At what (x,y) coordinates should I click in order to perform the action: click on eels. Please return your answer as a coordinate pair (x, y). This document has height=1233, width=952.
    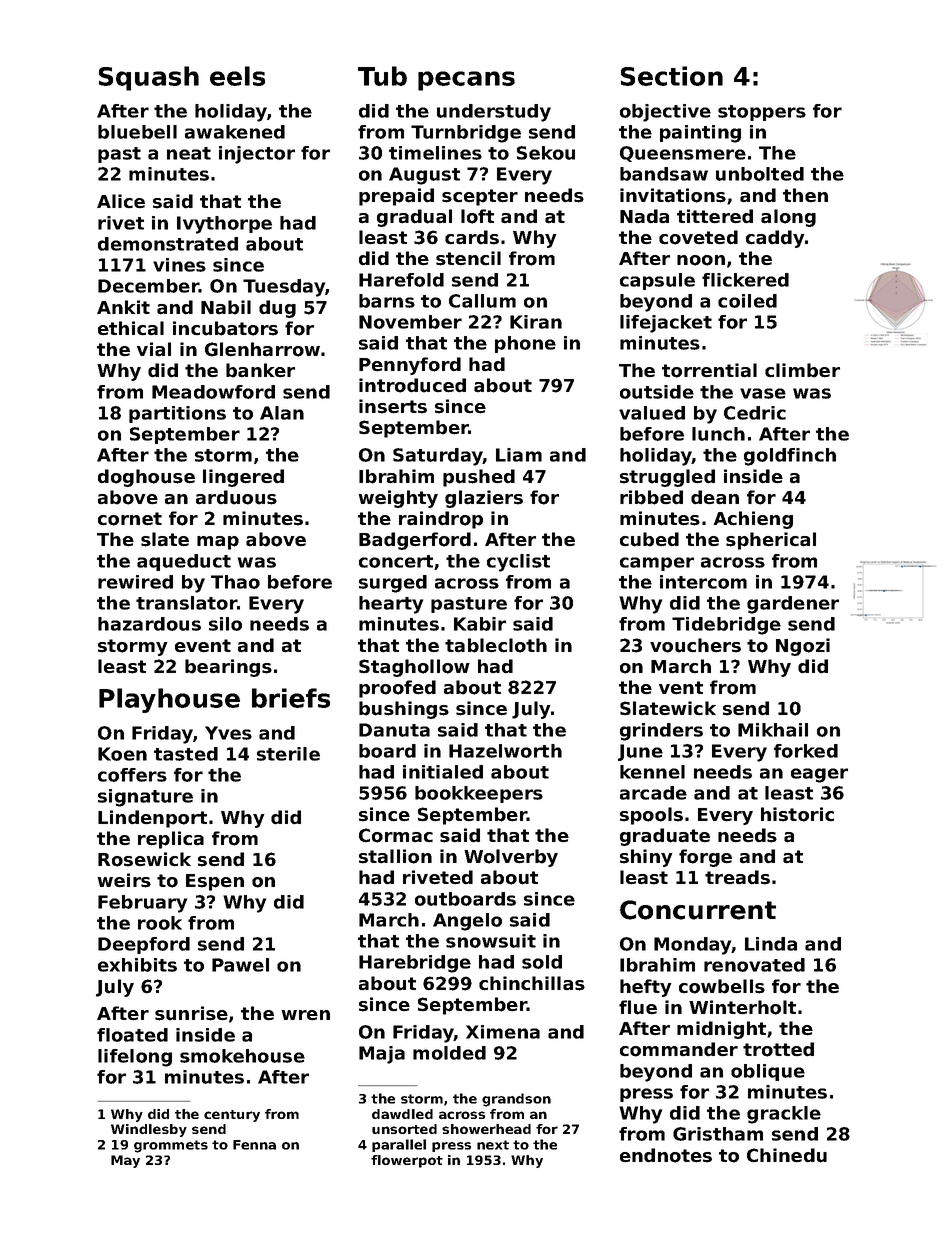
    Looking at the image, I should click on (237, 76).
